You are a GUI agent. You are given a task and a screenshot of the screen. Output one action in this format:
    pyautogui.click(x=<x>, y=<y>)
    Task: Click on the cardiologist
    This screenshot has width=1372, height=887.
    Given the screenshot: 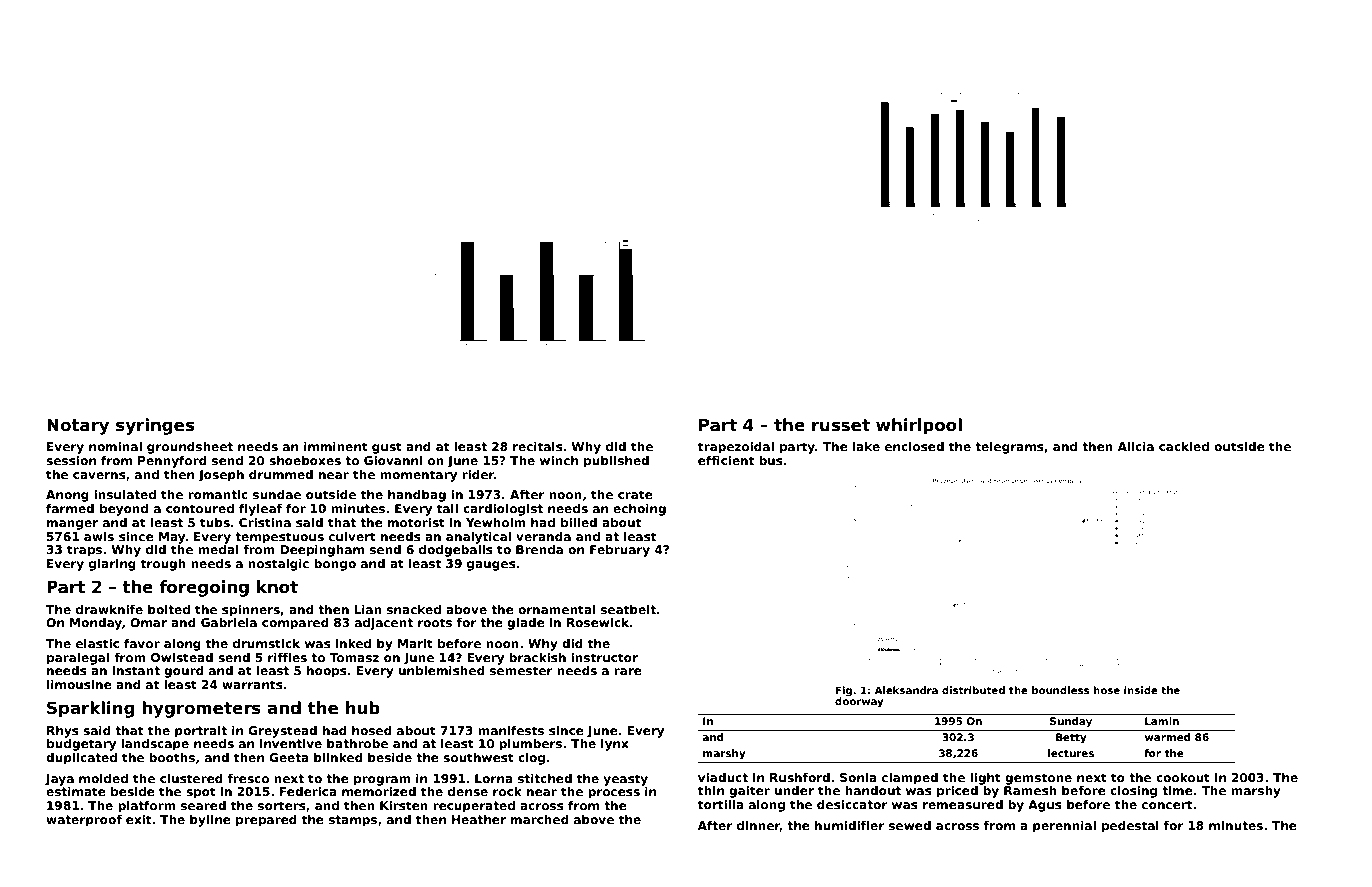 What is the action you would take?
    pyautogui.click(x=503, y=510)
